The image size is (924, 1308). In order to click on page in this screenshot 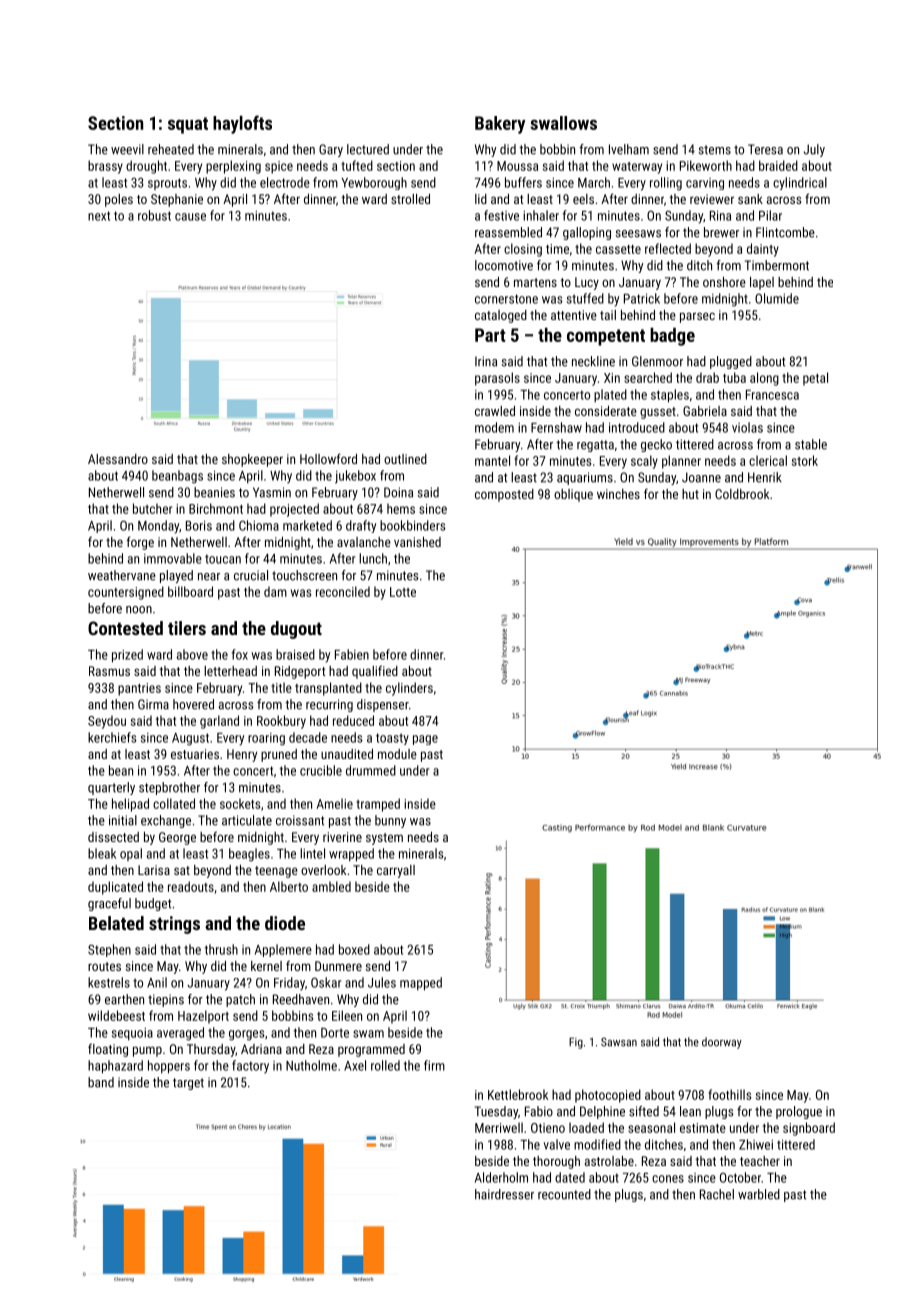, I will do `click(425, 740)`.
